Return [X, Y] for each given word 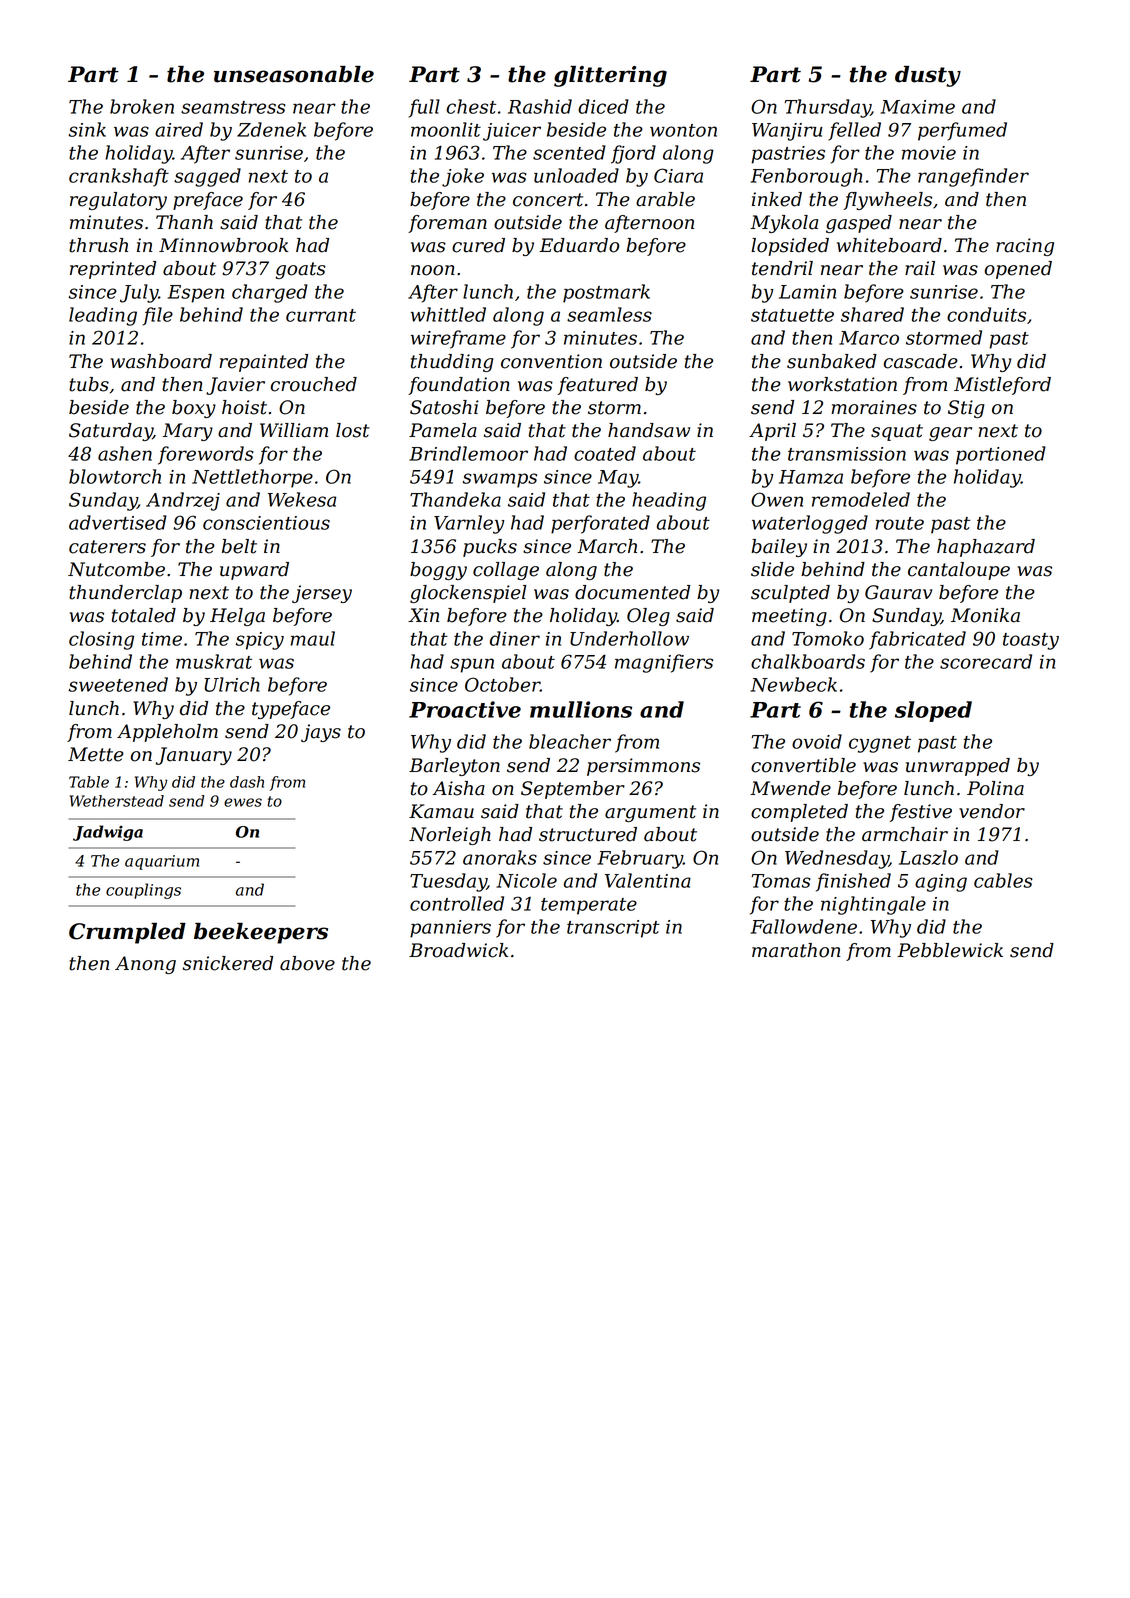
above [307, 963]
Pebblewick [950, 950]
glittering [610, 76]
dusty [928, 76]
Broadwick [458, 950]
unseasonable [294, 74]
